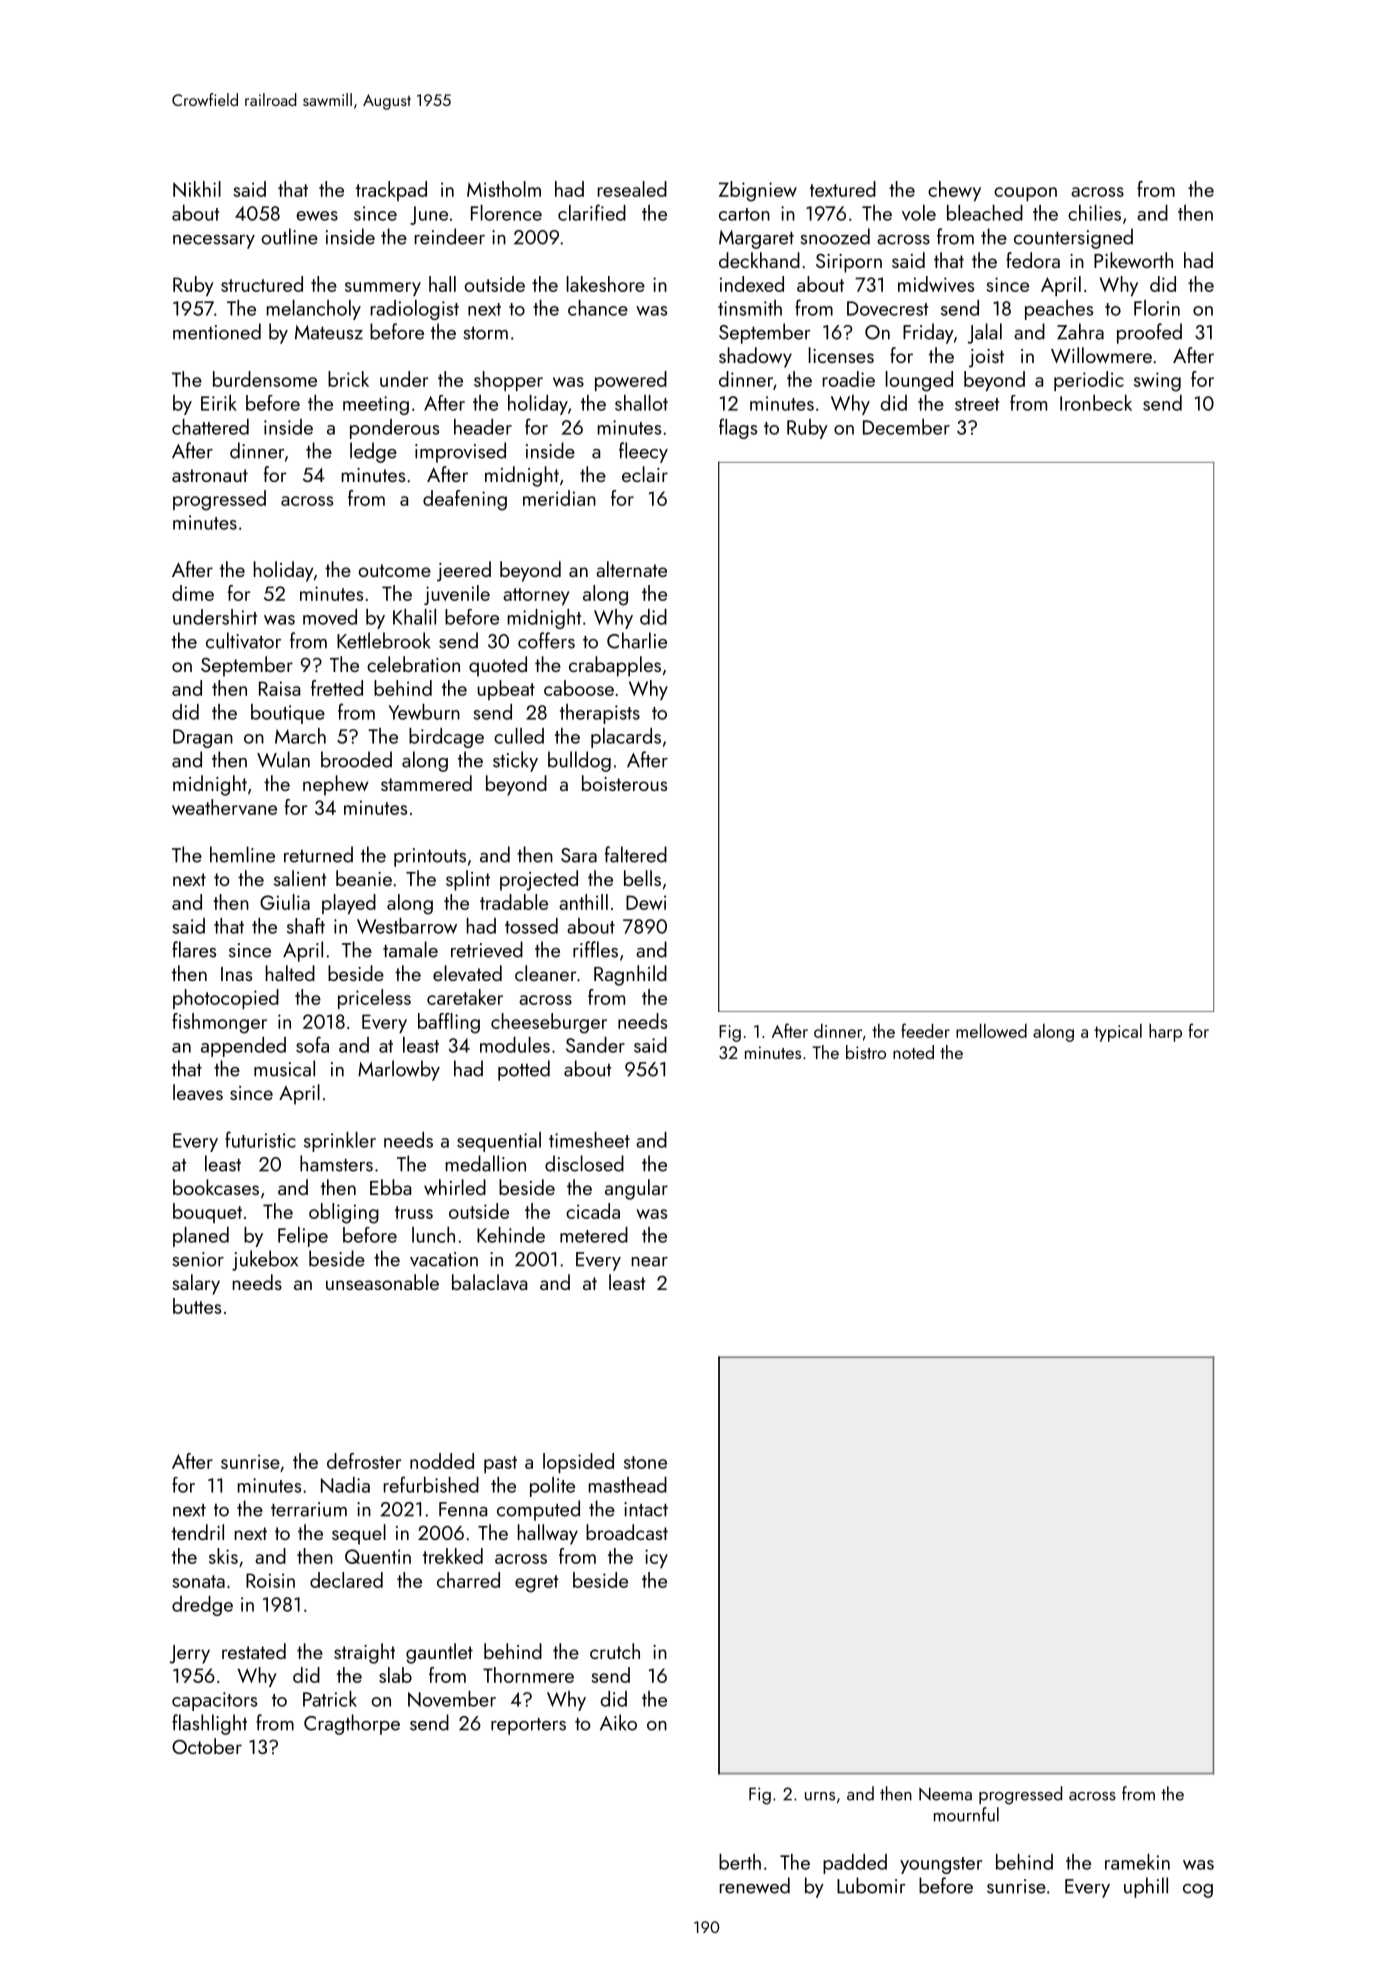  I want to click on textured, so click(843, 189).
